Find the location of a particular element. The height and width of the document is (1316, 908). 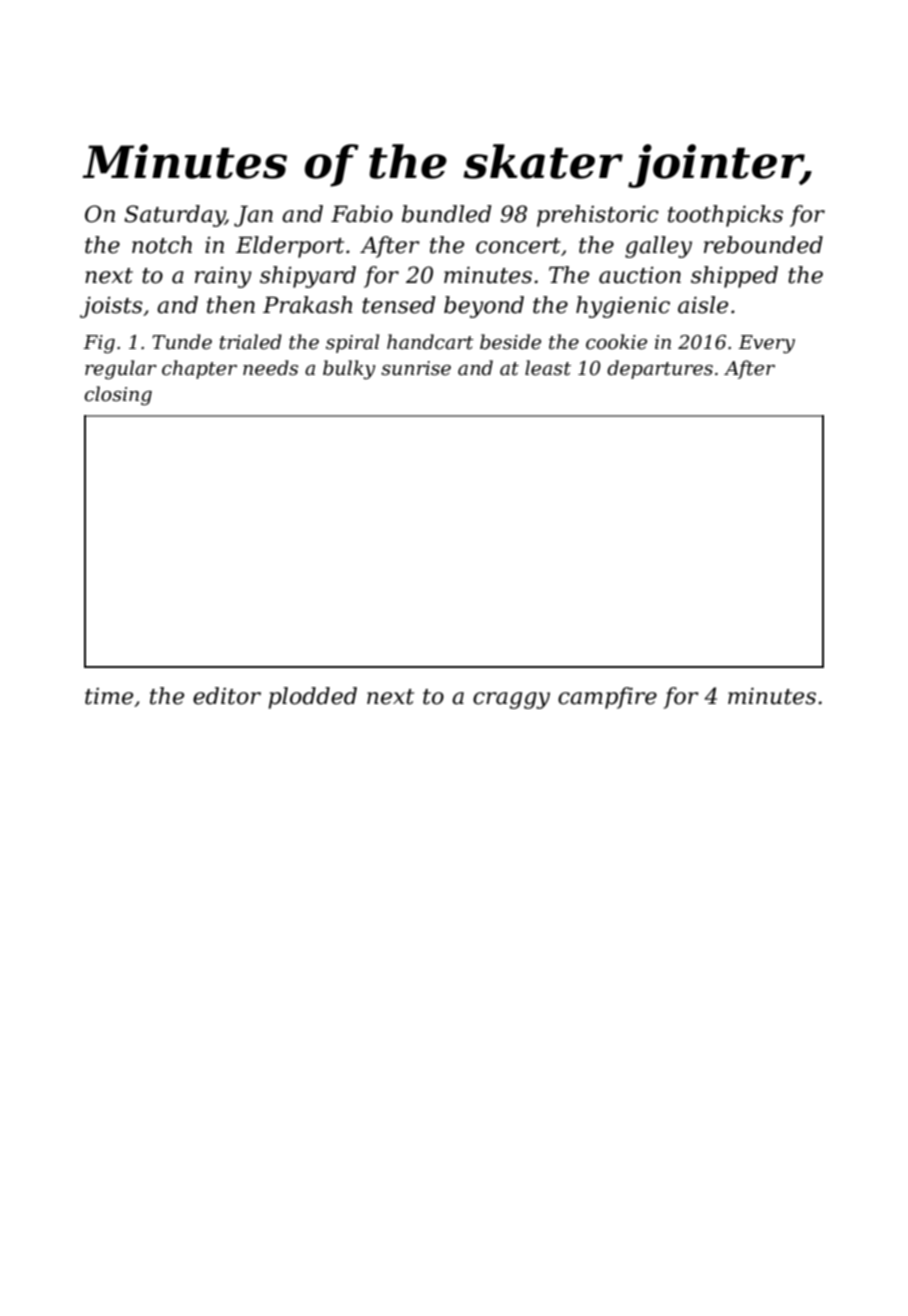

plodded is located at coordinates (312, 698).
